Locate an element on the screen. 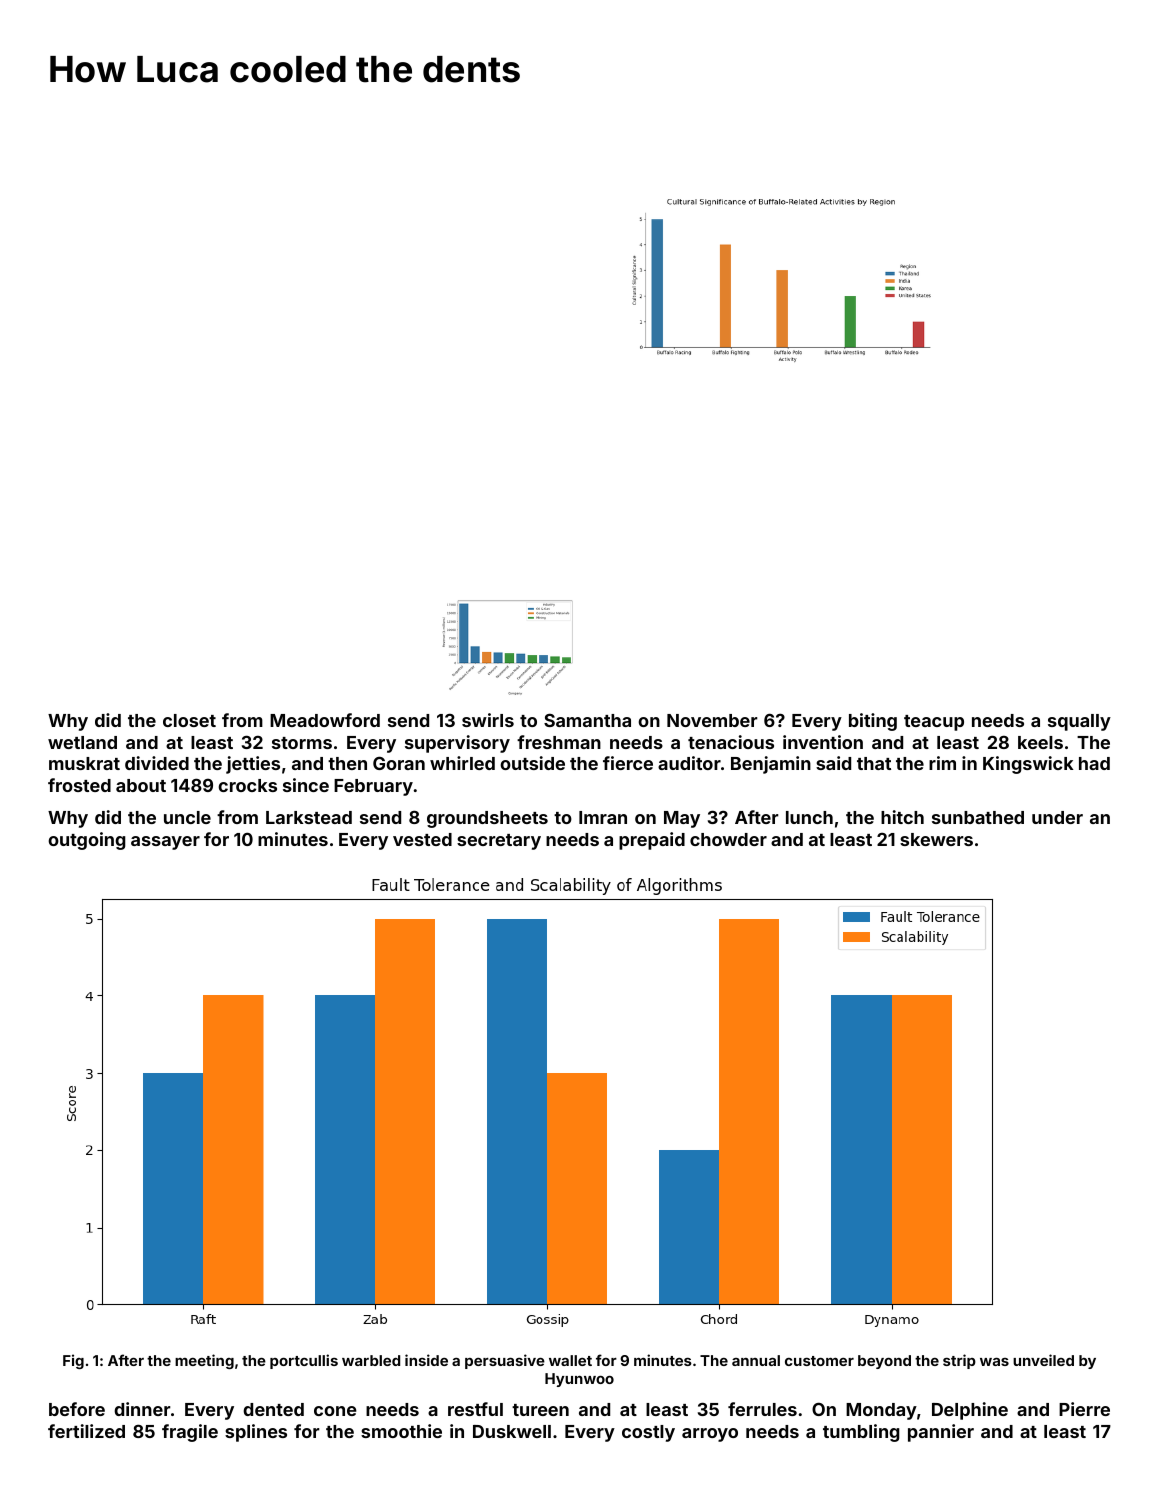 The width and height of the screenshot is (1159, 1500). meeting is located at coordinates (204, 1361).
